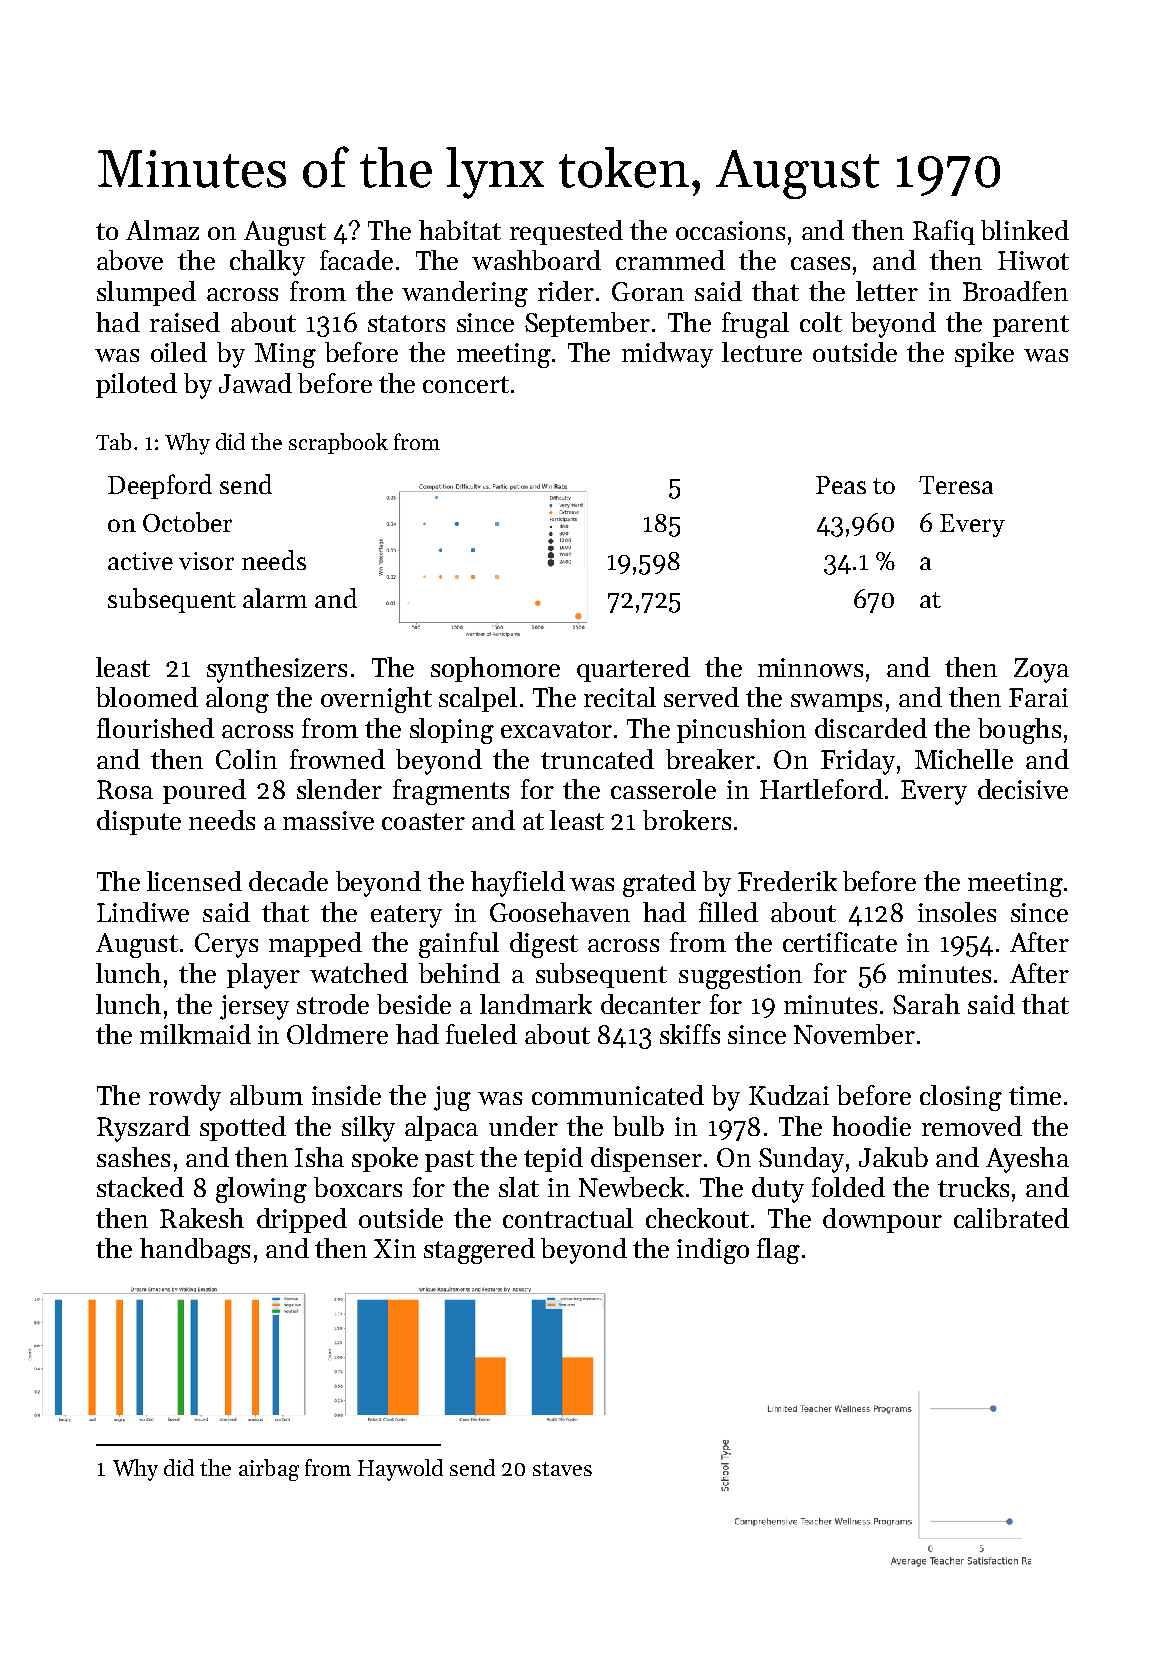  Describe the element at coordinates (1025, 230) in the screenshot. I see `blinked` at that location.
